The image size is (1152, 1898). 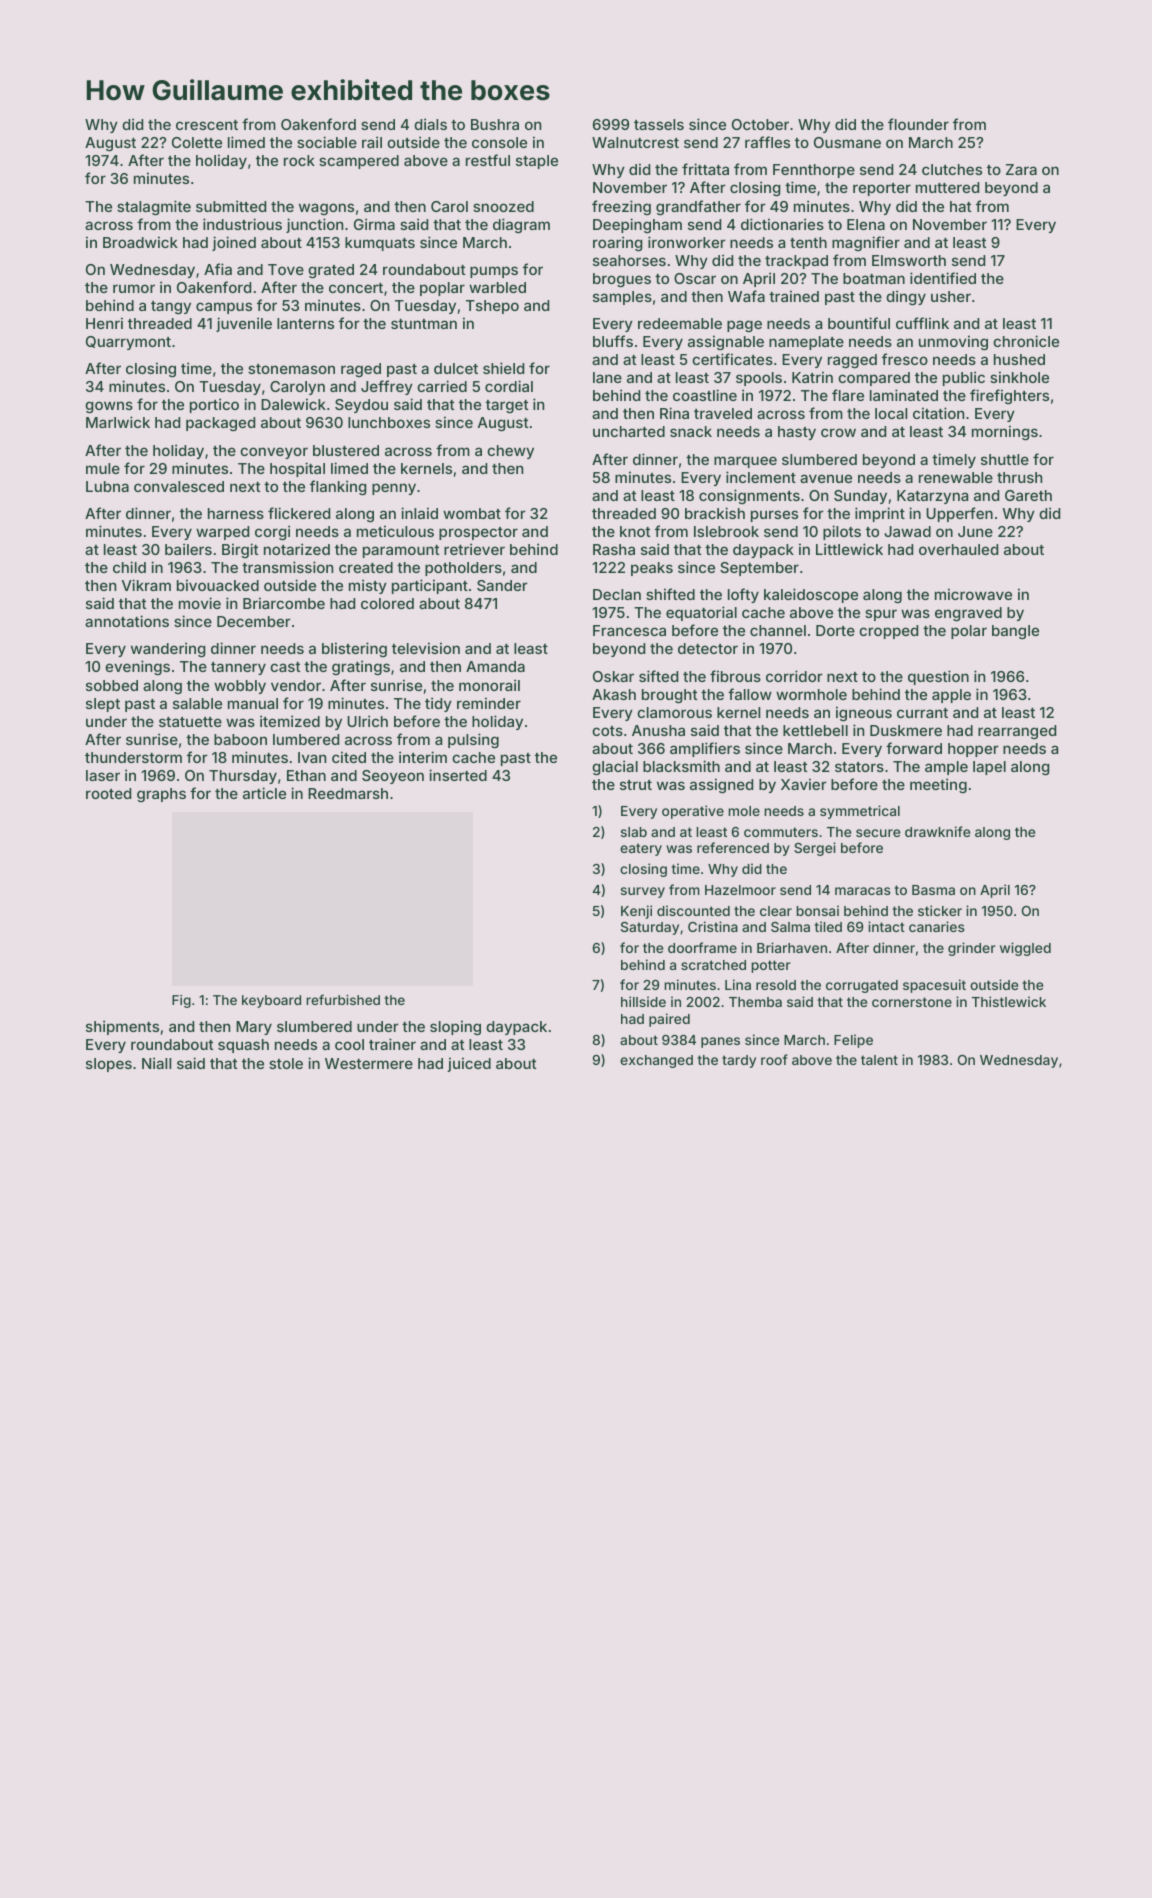 I want to click on graphs, so click(x=161, y=795).
